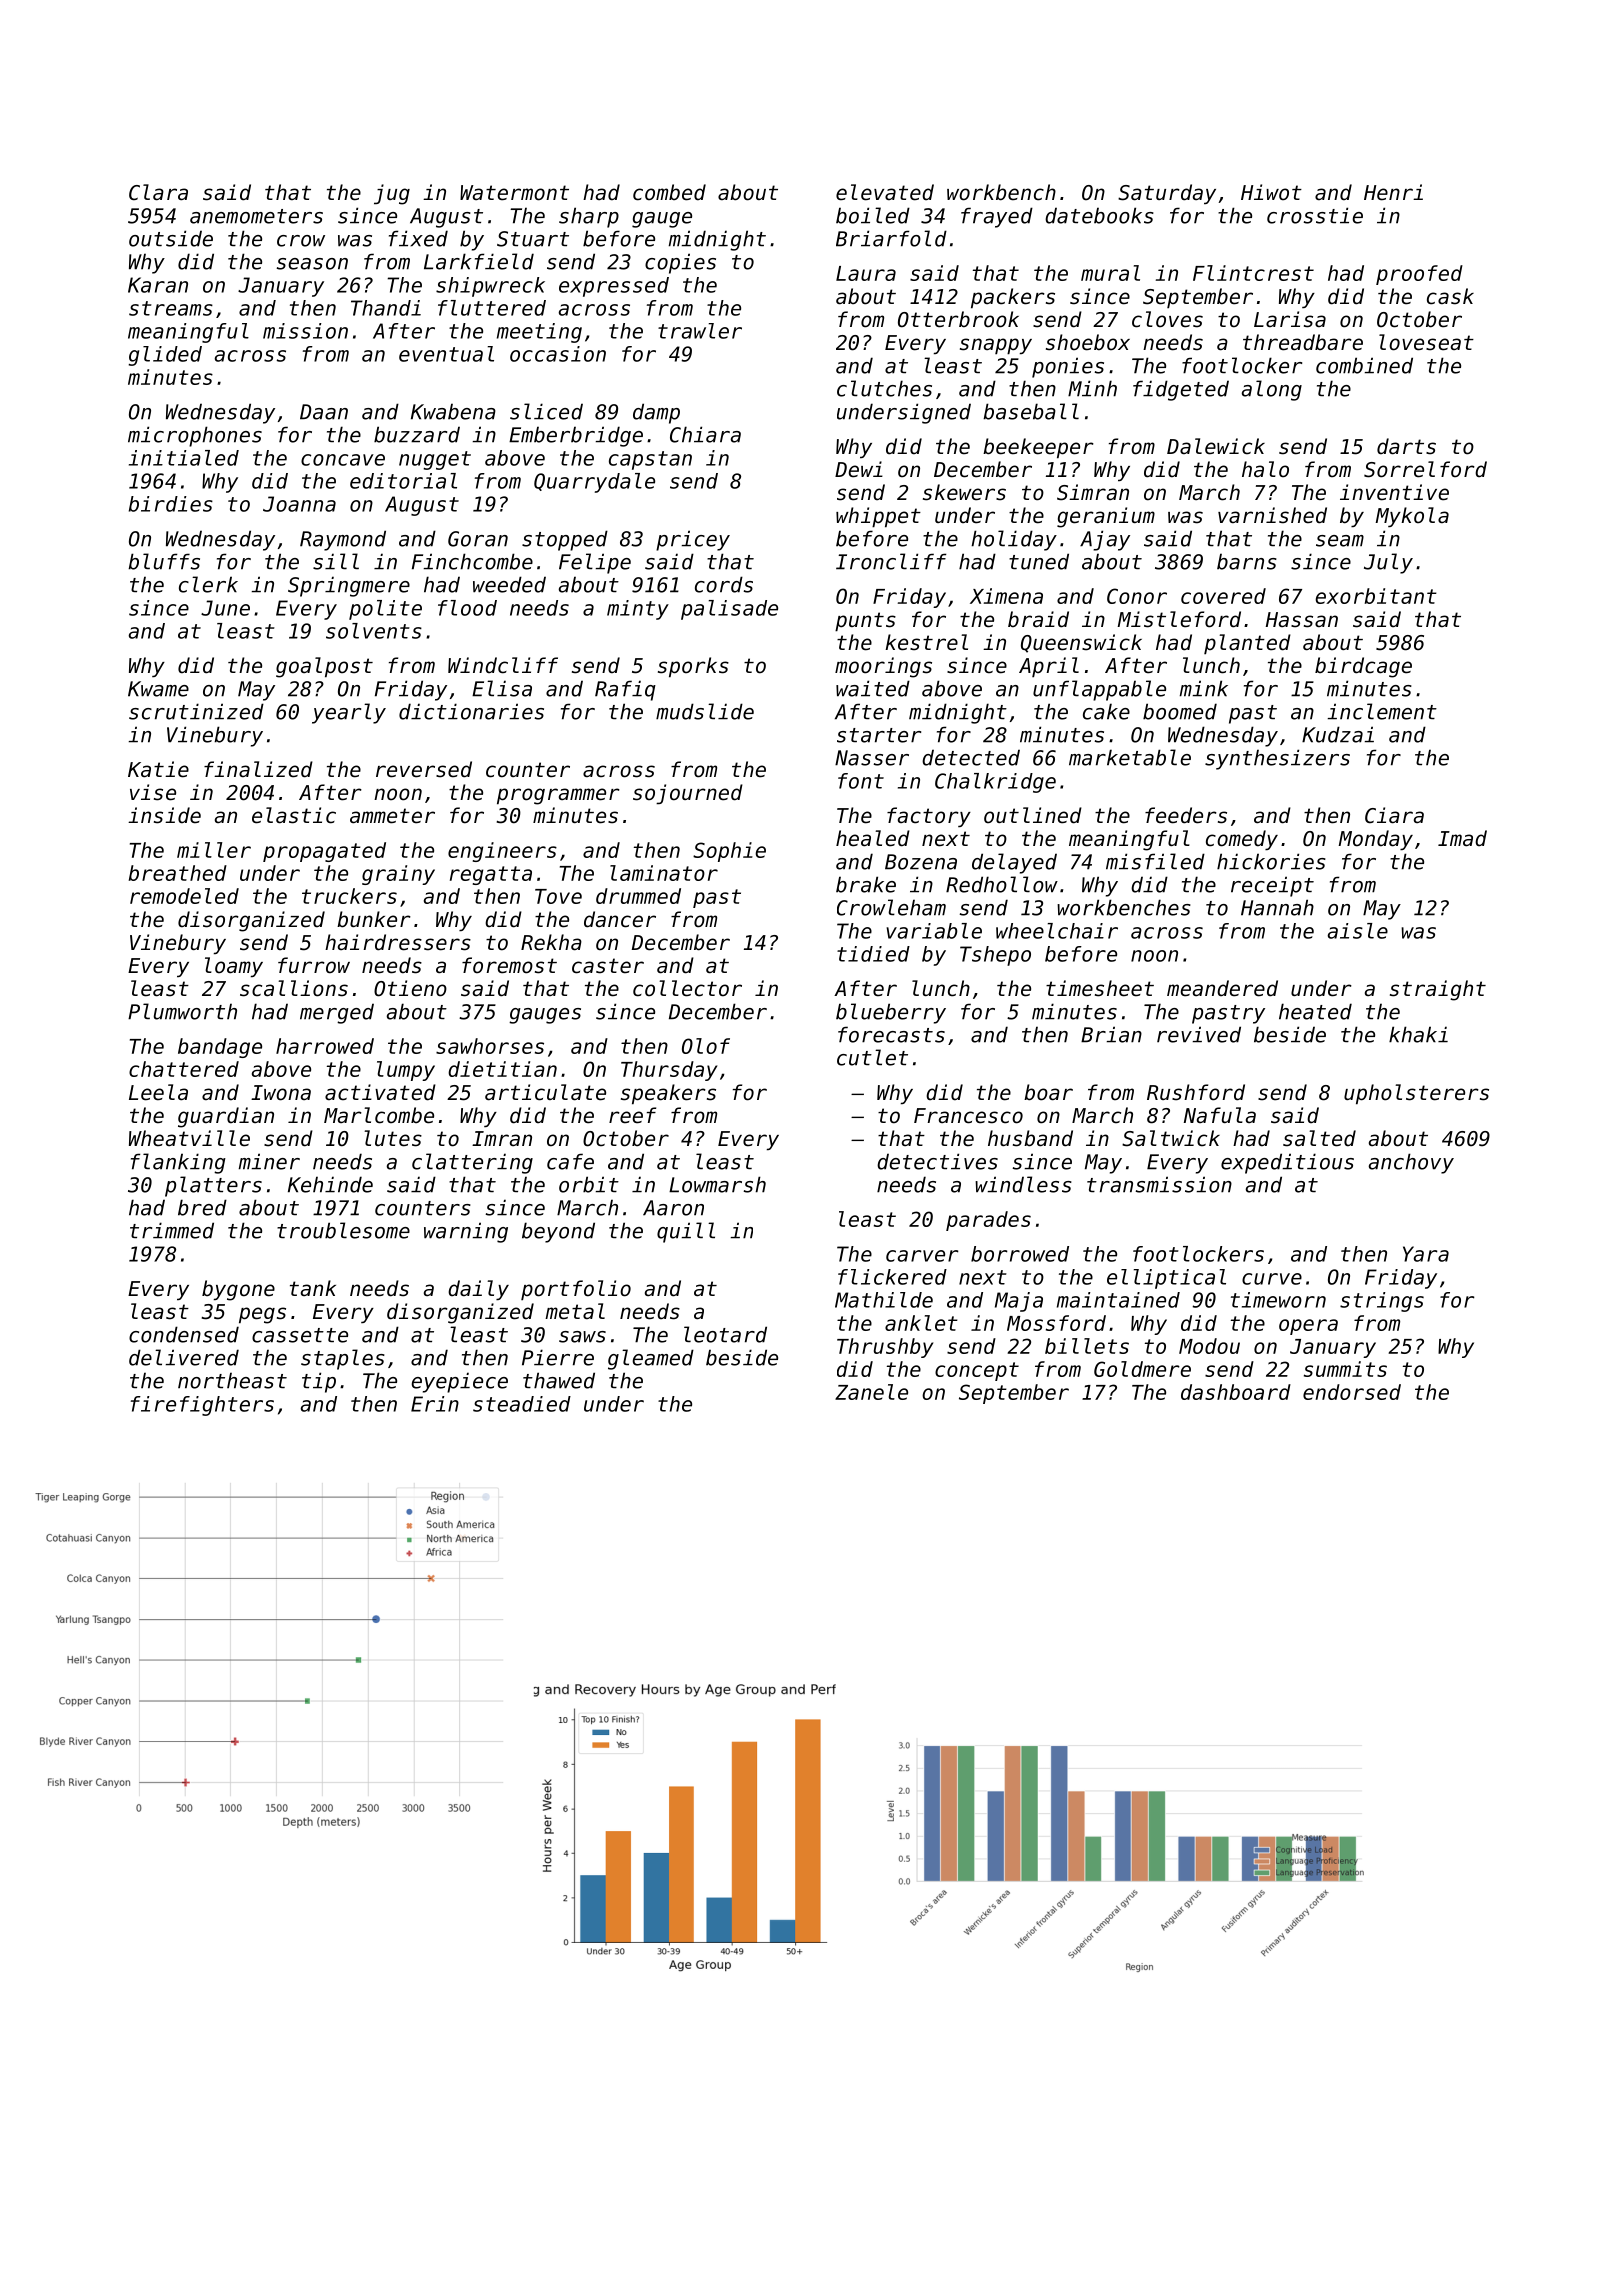 The width and height of the screenshot is (1620, 2292). What do you see at coordinates (1222, 988) in the screenshot?
I see `meandered` at bounding box center [1222, 988].
